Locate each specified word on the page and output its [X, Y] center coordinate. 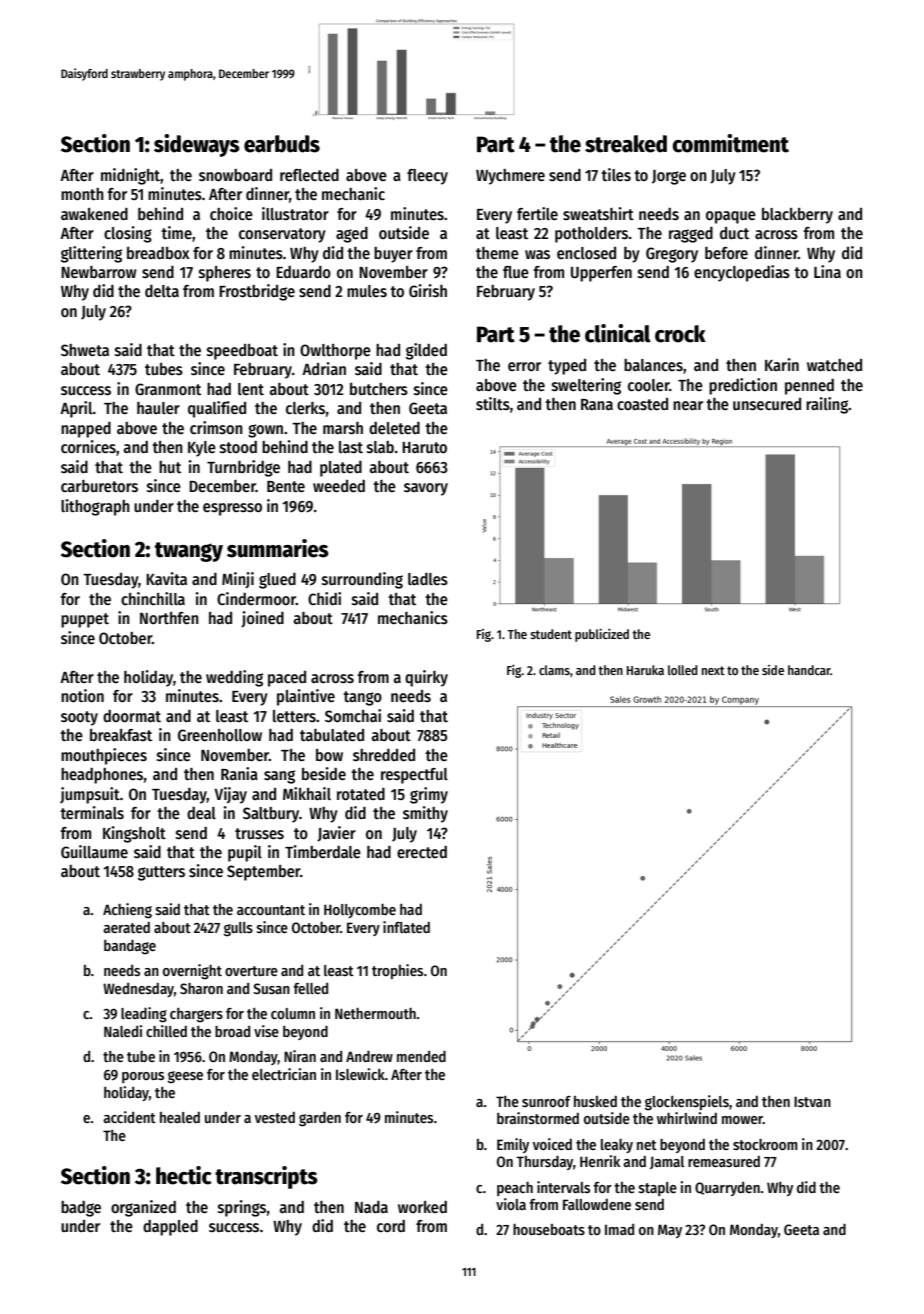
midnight [130, 176]
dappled [170, 1228]
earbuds [282, 144]
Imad [619, 1229]
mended [421, 1056]
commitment [730, 143]
